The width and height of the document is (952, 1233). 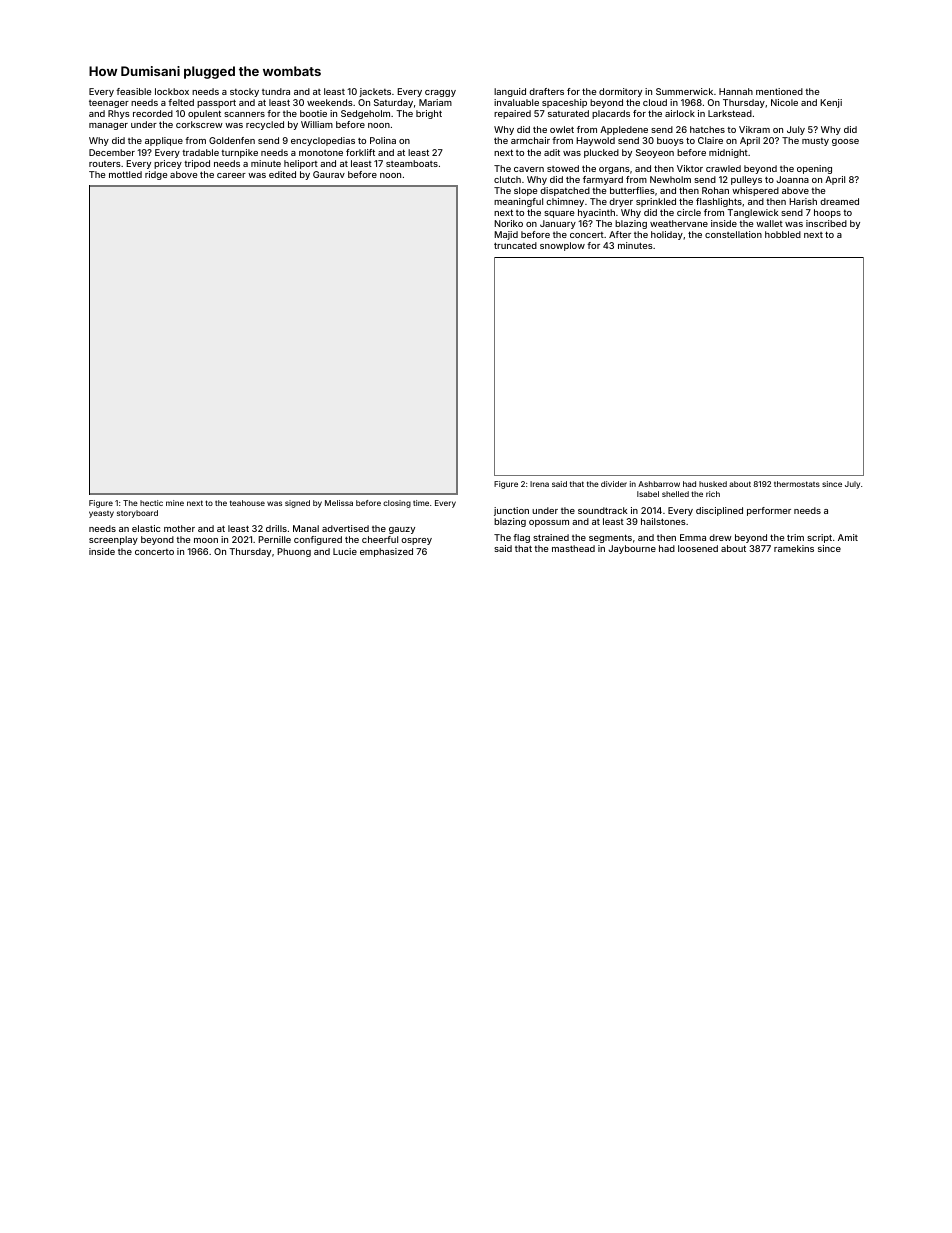 What do you see at coordinates (539, 484) in the document?
I see `Irena` at bounding box center [539, 484].
